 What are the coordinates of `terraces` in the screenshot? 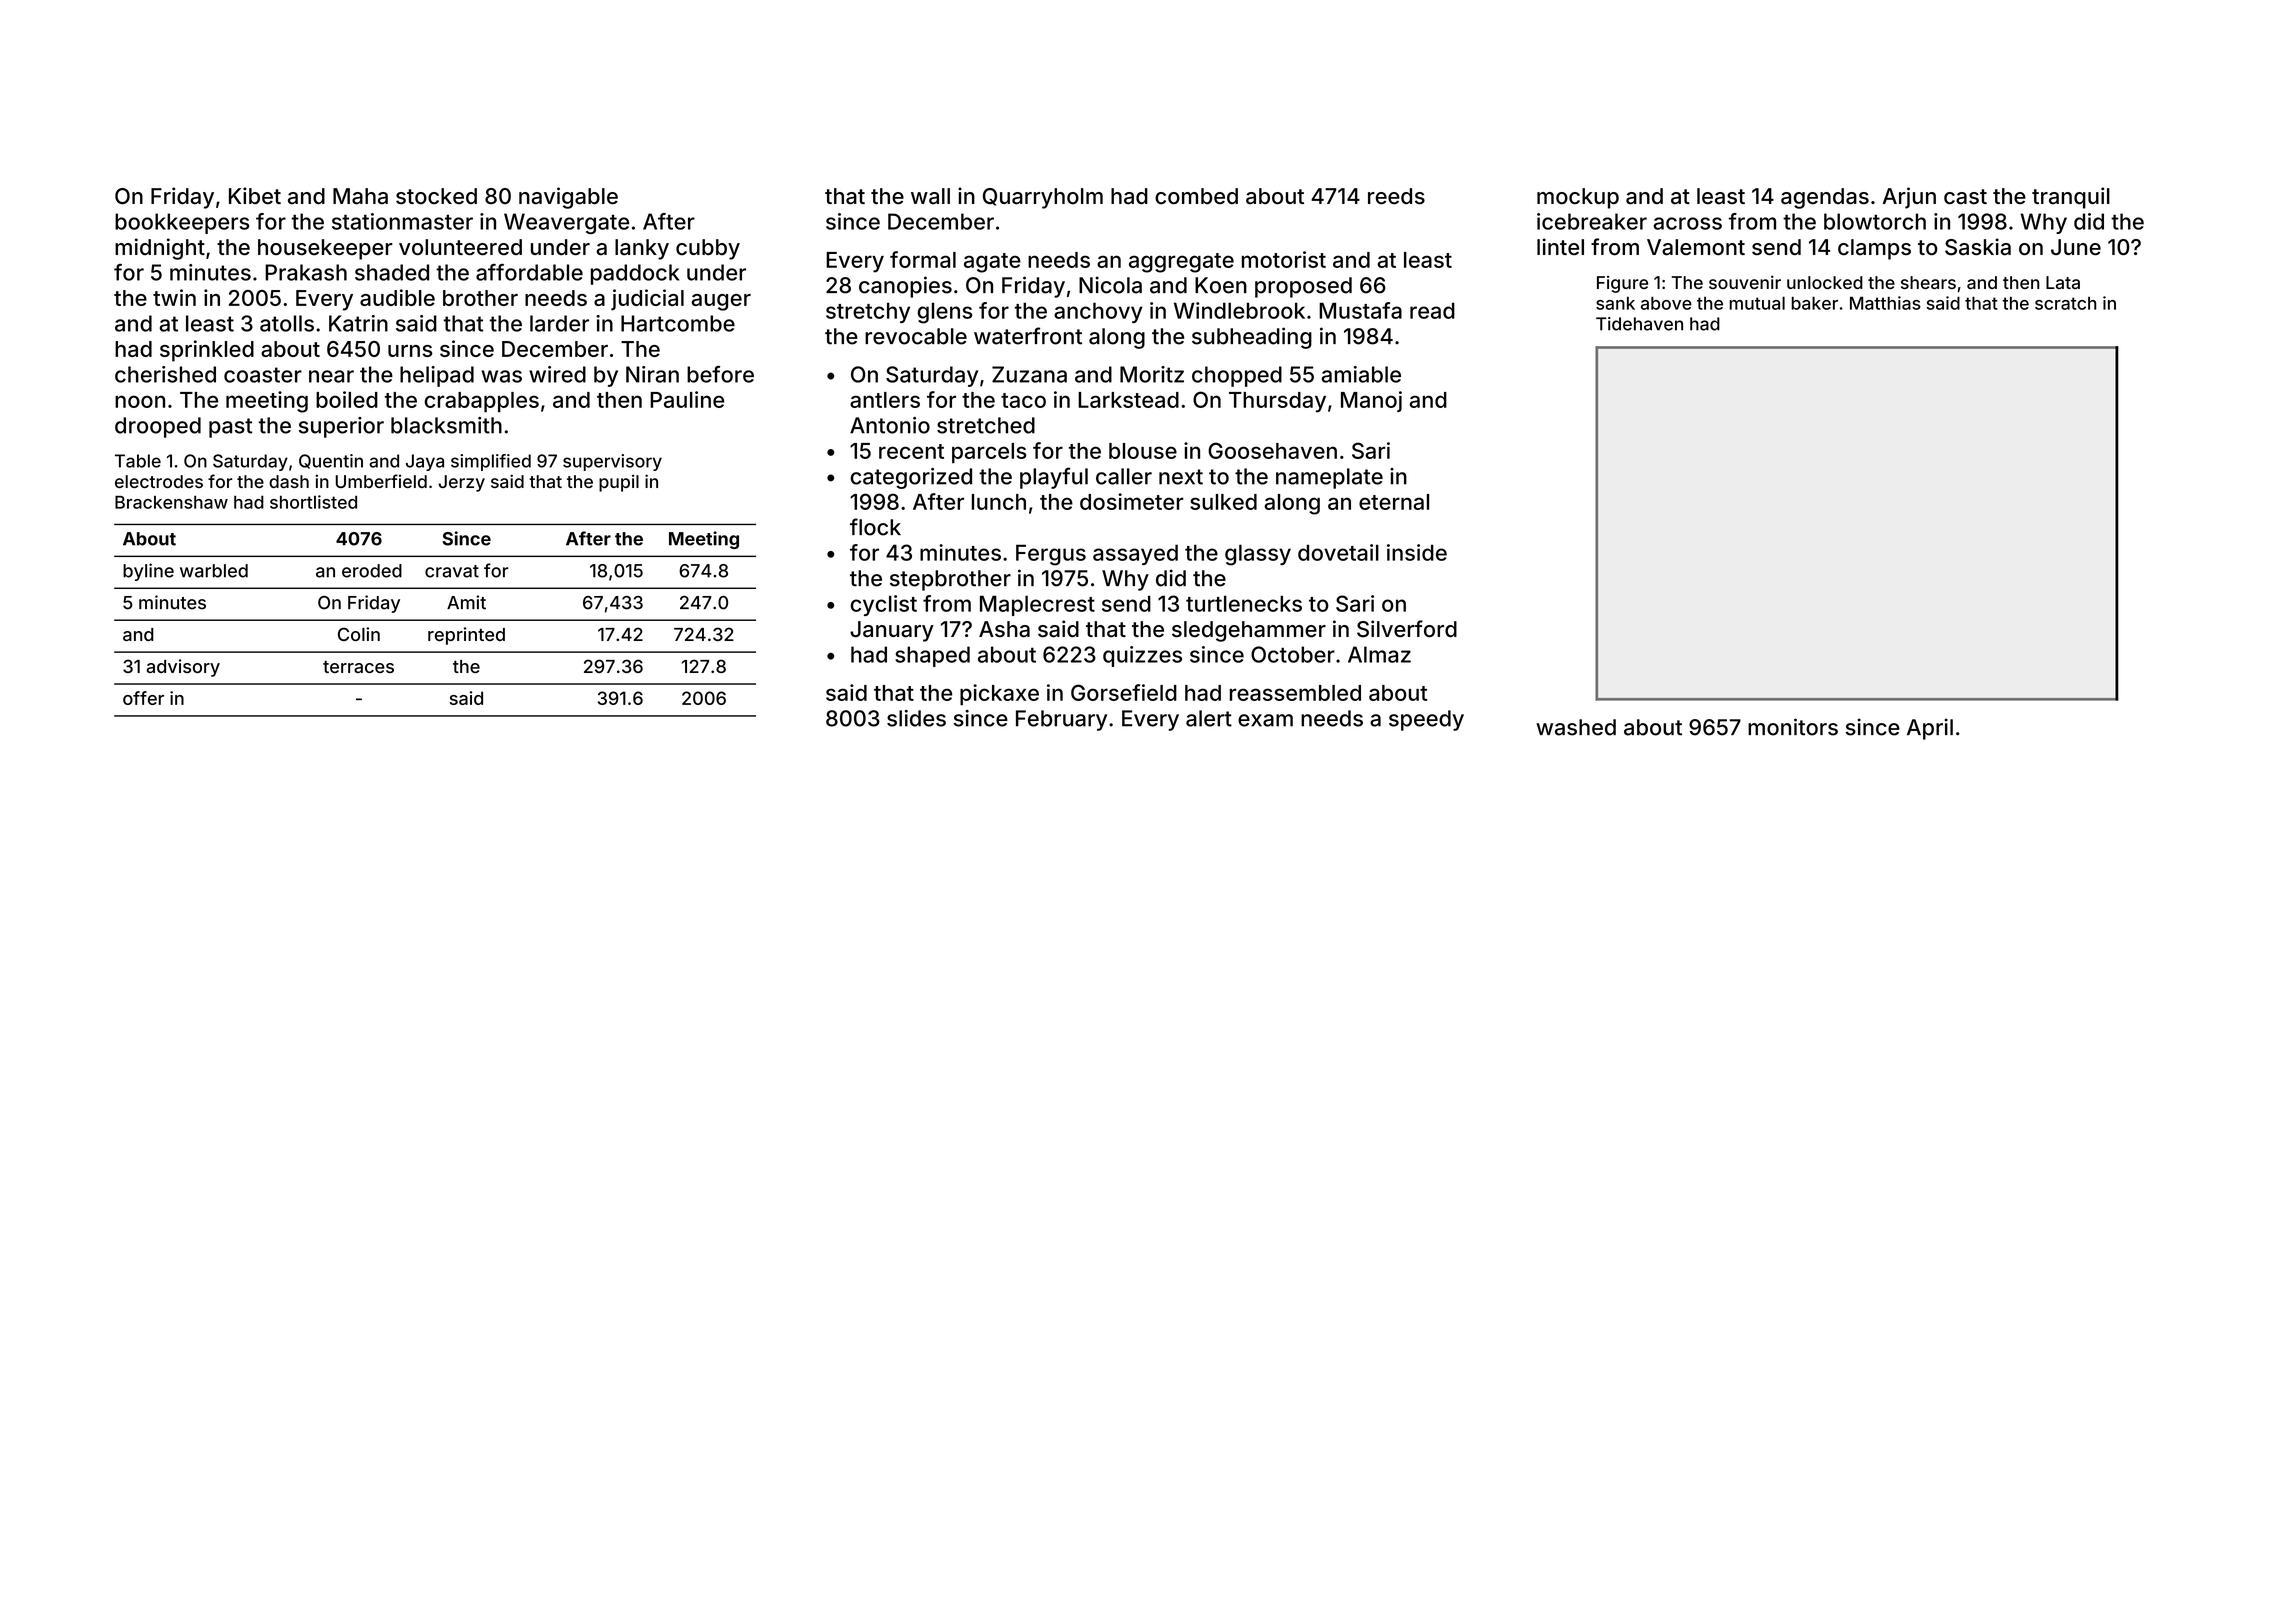 It's located at (358, 666).
